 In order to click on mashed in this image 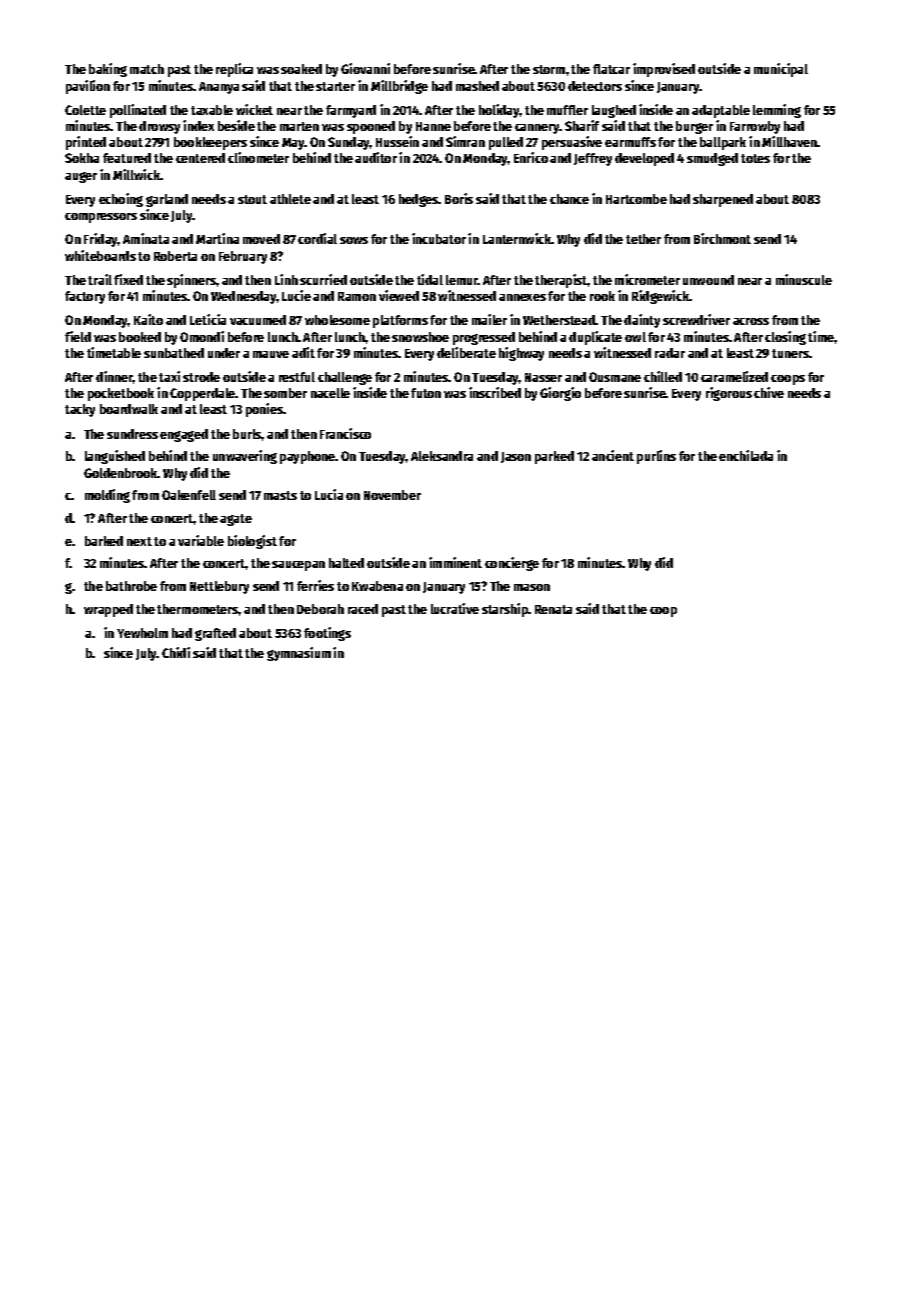, I will do `click(477, 86)`.
